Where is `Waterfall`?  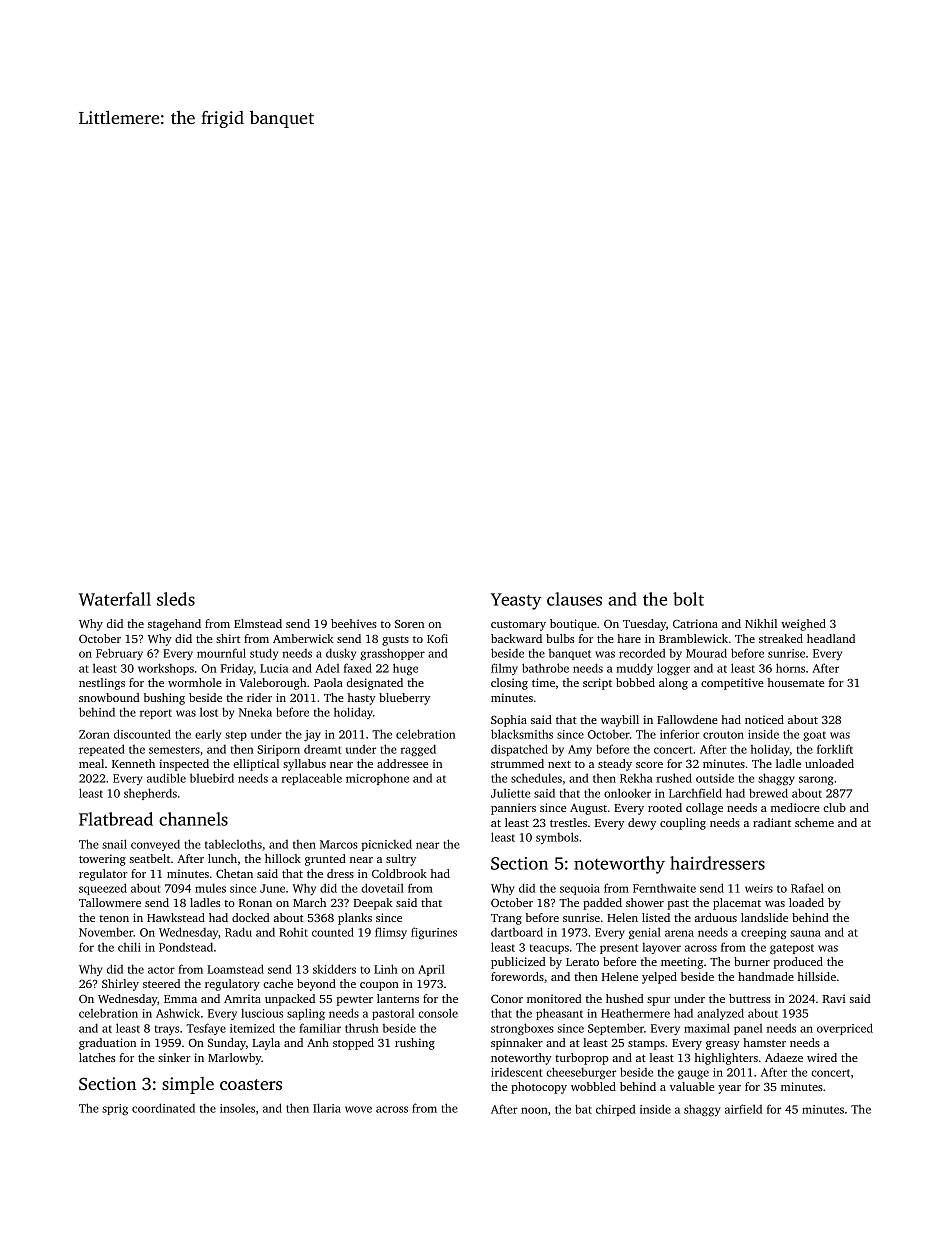 Waterfall is located at coordinates (115, 599).
